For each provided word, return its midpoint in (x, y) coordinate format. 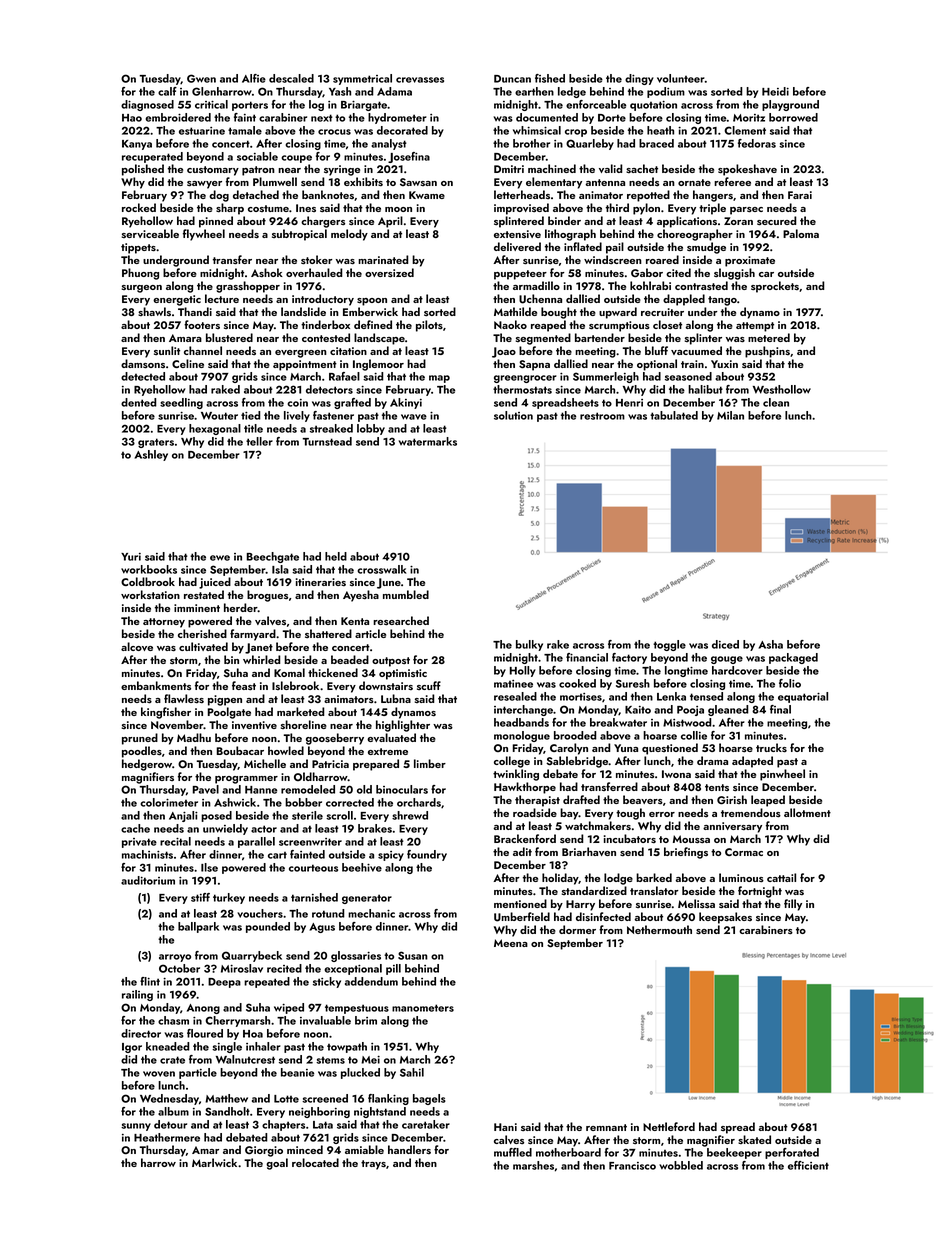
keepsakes (725, 918)
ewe (220, 558)
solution (513, 415)
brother (531, 143)
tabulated (674, 415)
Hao (132, 118)
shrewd (410, 815)
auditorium (148, 880)
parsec (746, 211)
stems (330, 1060)
